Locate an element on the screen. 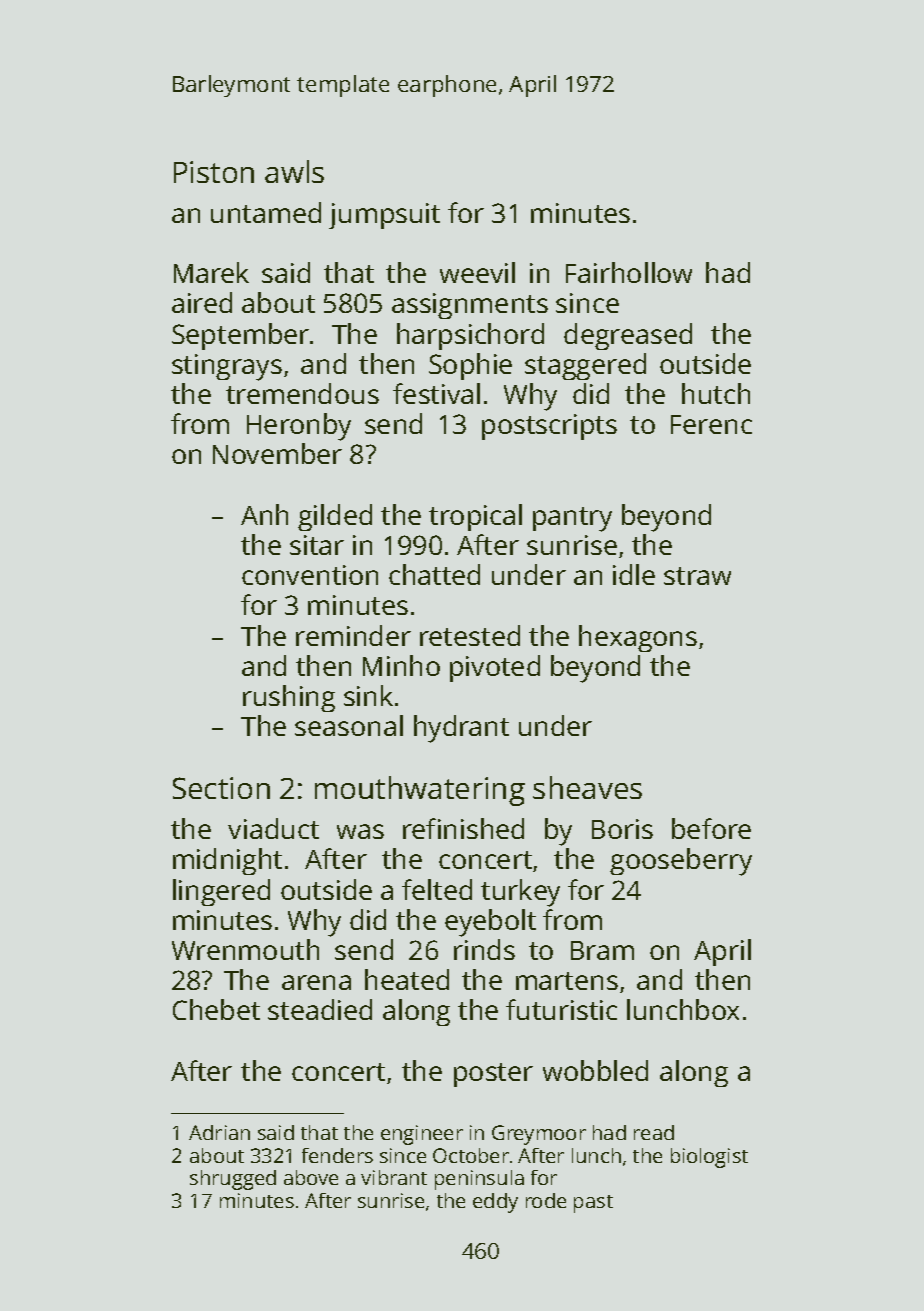 Image resolution: width=924 pixels, height=1311 pixels. Section is located at coordinates (221, 788).
